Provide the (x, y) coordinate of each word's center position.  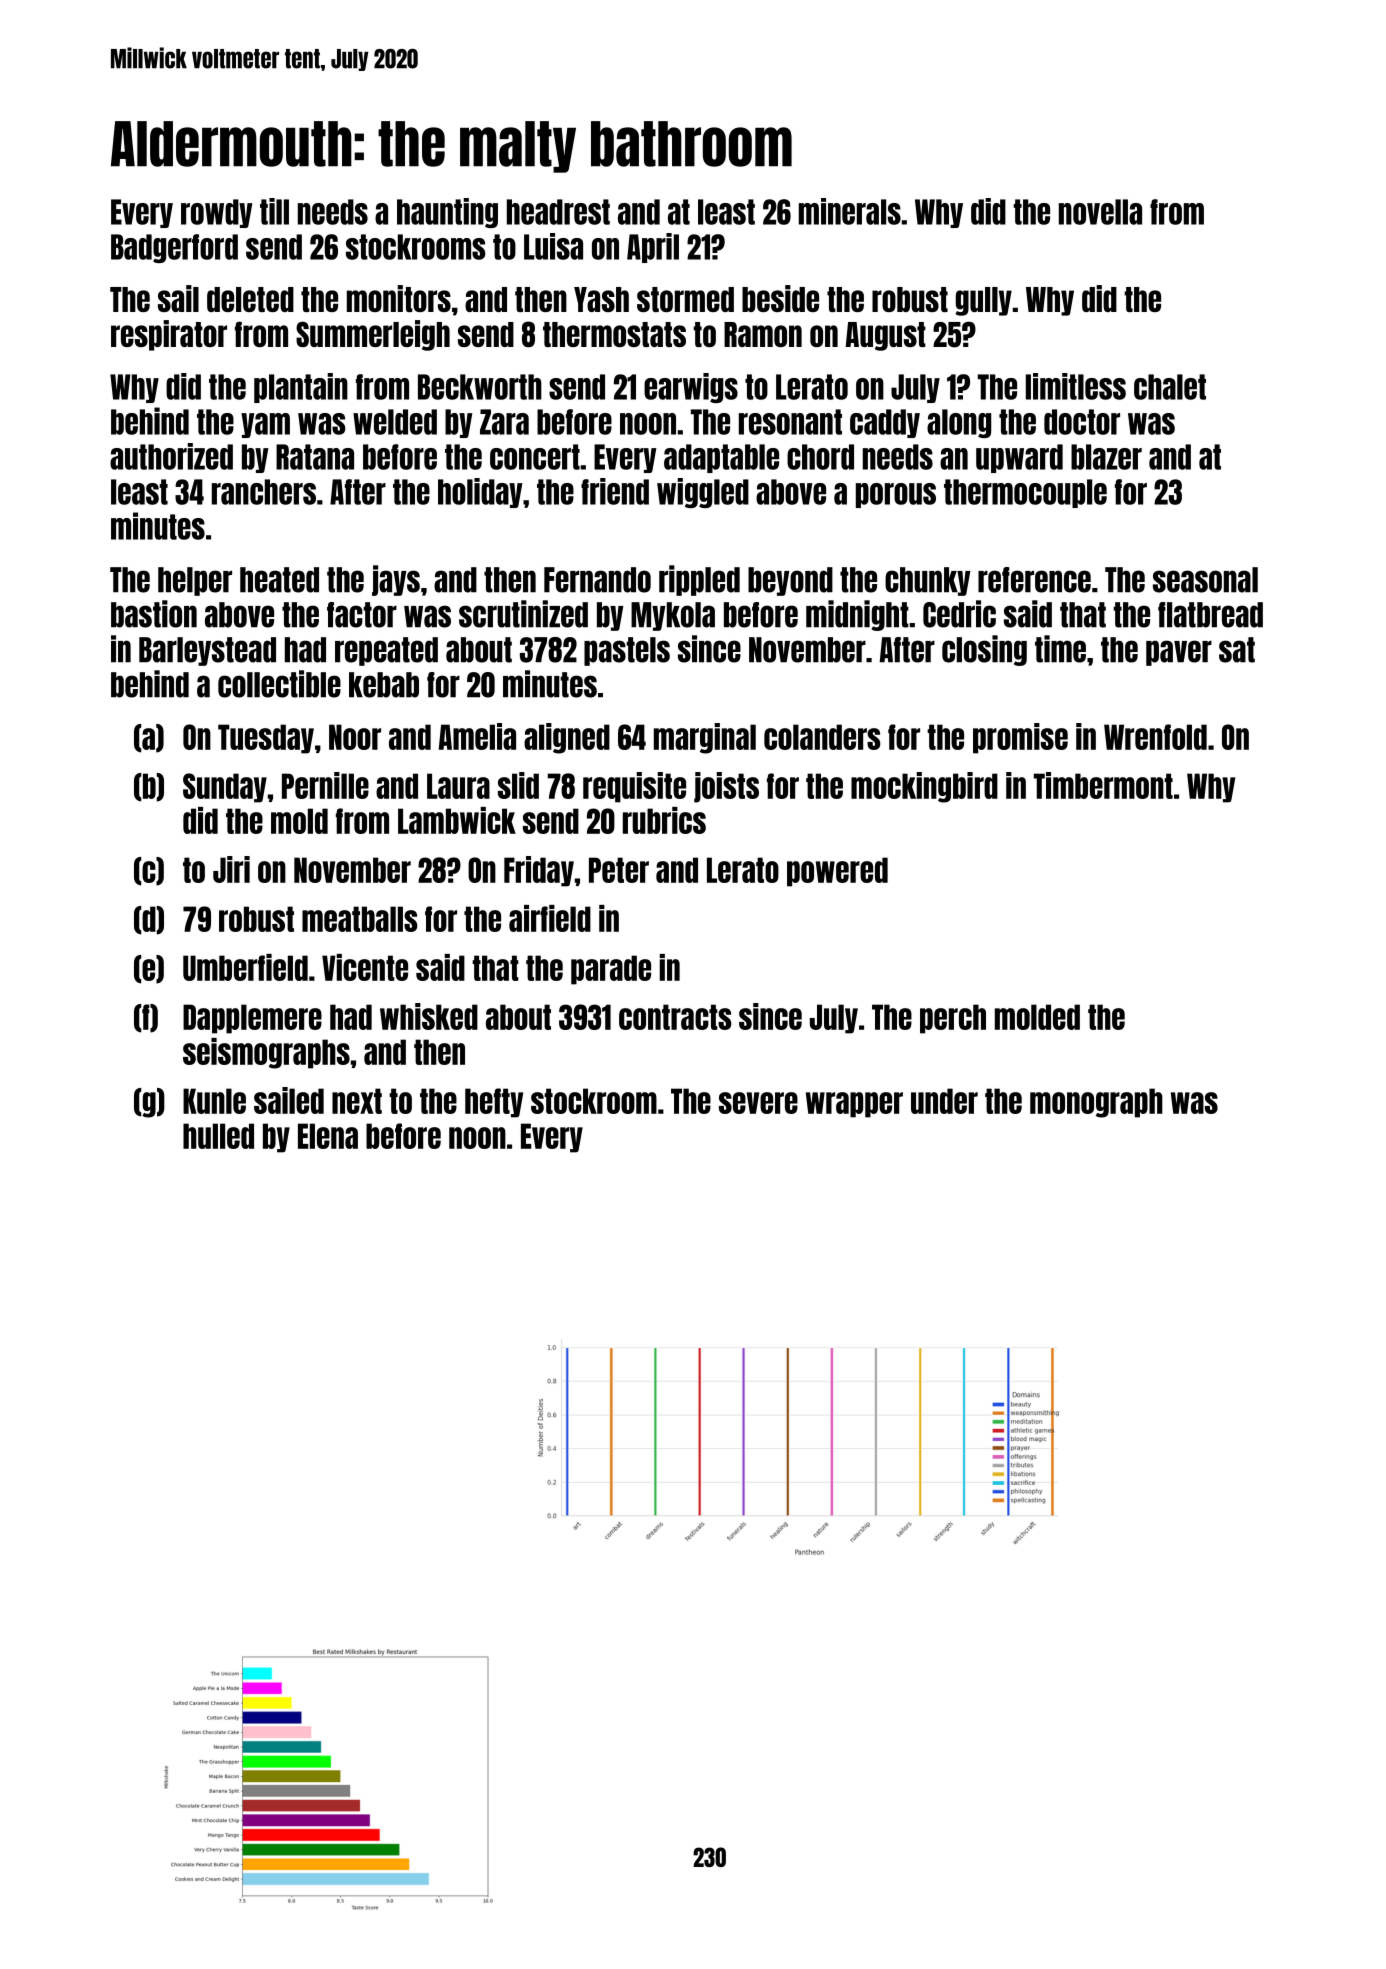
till (274, 211)
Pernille (325, 785)
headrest (558, 212)
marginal (705, 738)
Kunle (214, 1101)
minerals (850, 211)
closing (984, 650)
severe (758, 1103)
